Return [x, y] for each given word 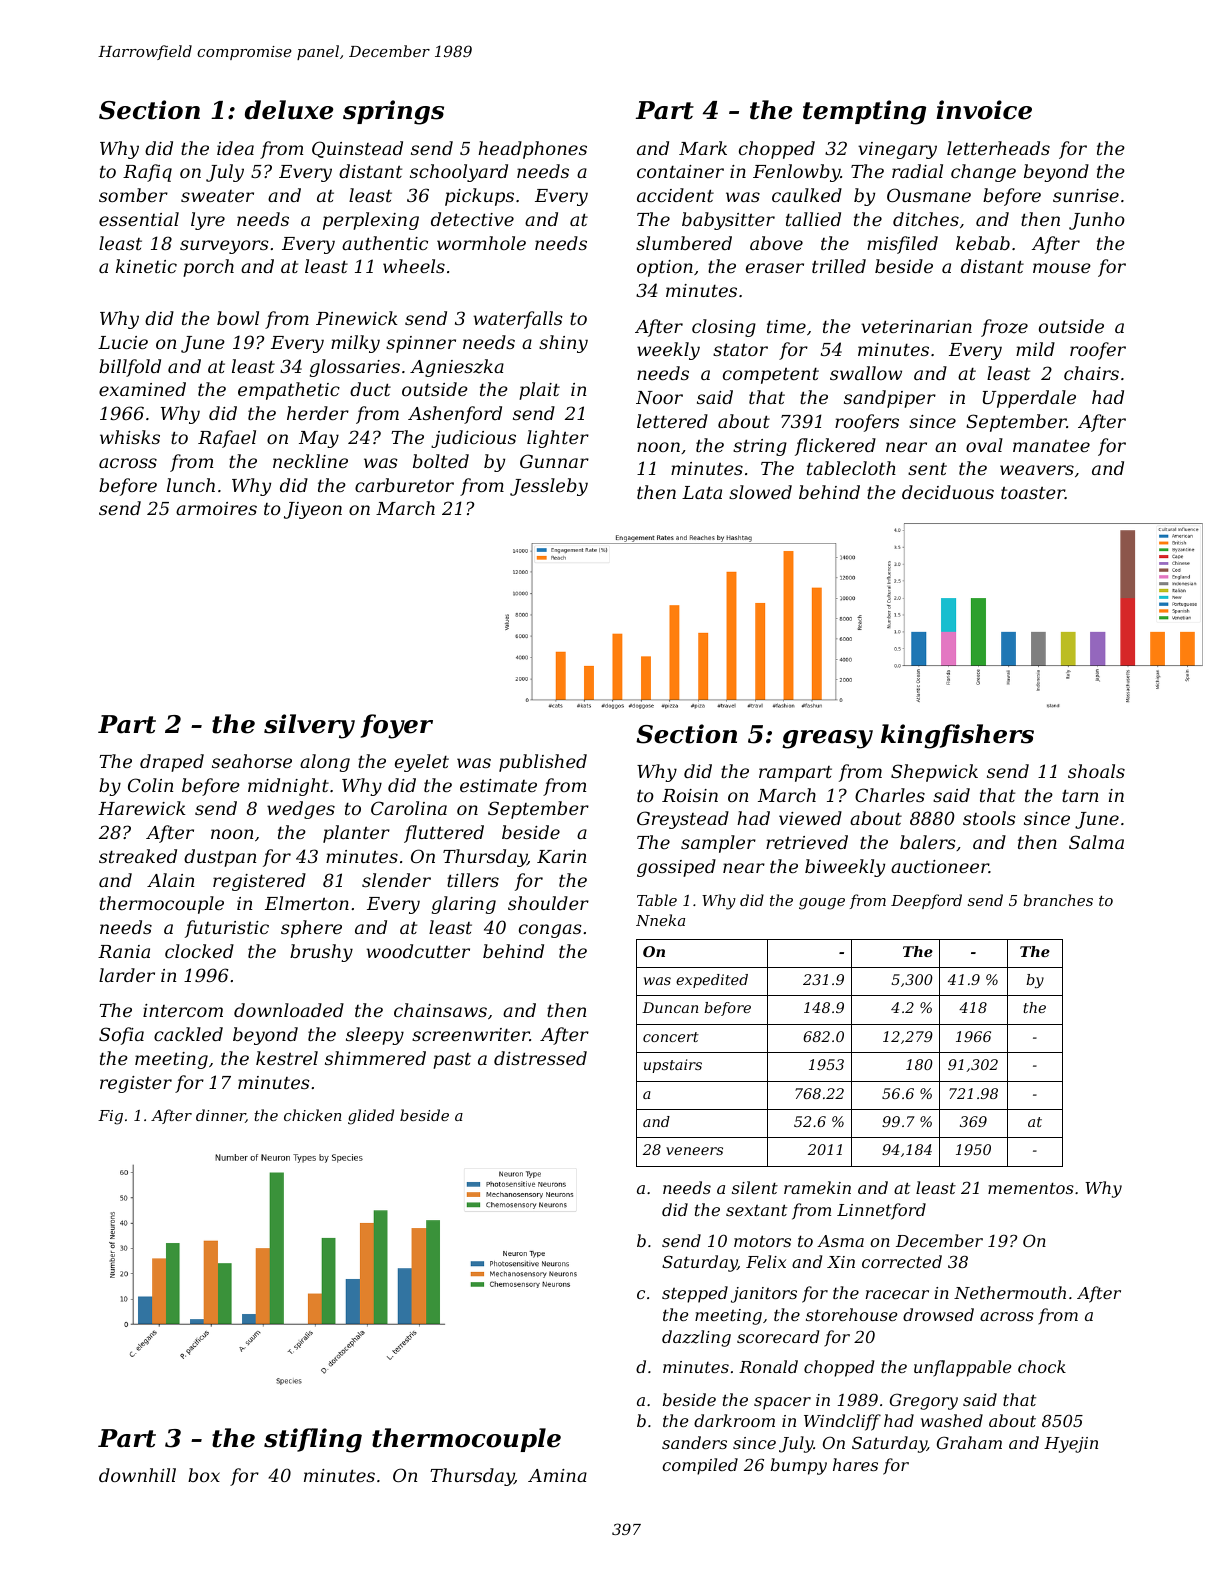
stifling [313, 1440]
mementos [1031, 1188]
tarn [1080, 795]
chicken [313, 1115]
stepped [695, 1294]
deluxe [289, 110]
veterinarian [916, 326]
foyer [397, 726]
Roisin [690, 795]
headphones [532, 150]
